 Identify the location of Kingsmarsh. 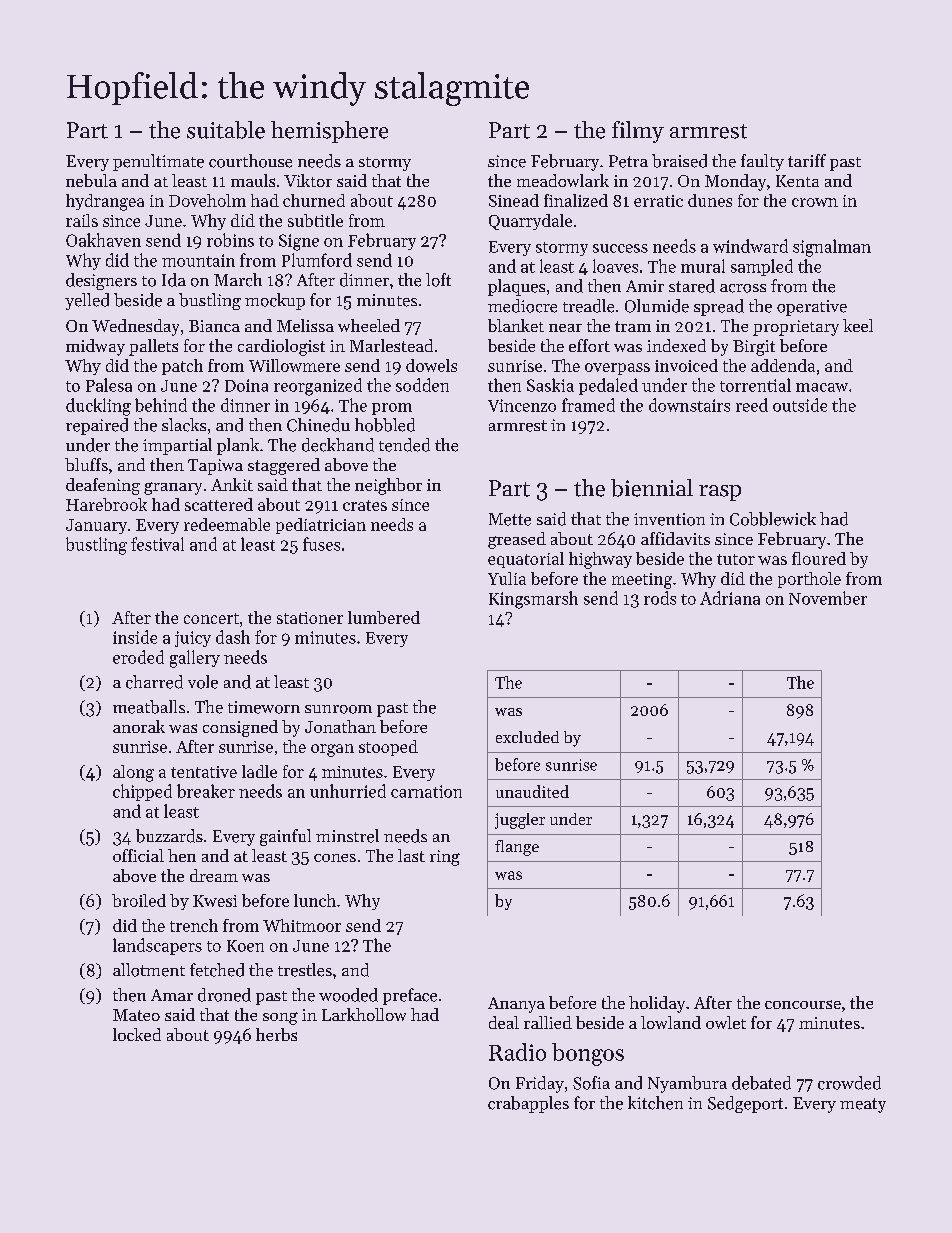
(533, 600).
